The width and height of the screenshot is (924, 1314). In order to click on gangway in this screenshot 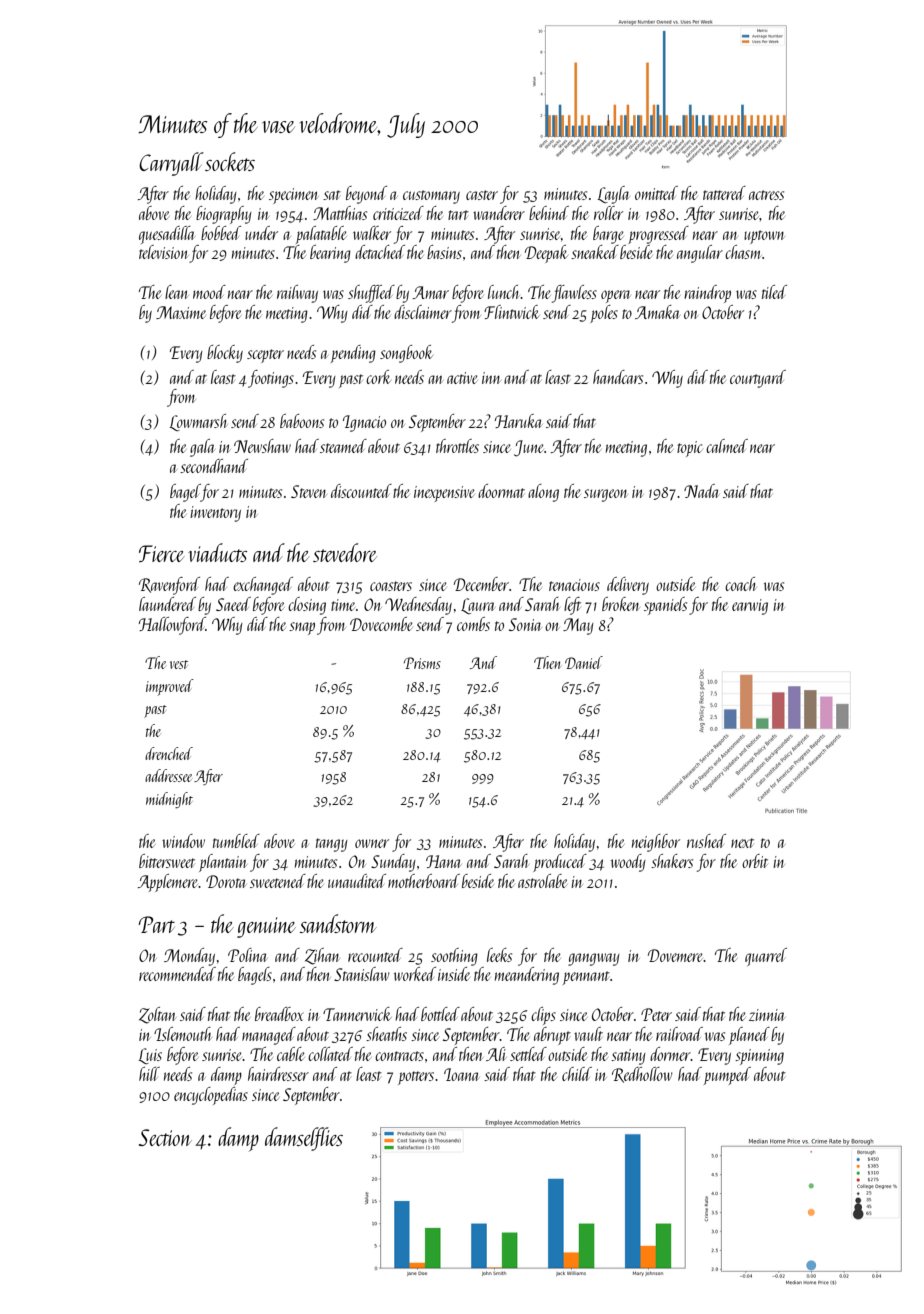, I will do `click(594, 959)`.
